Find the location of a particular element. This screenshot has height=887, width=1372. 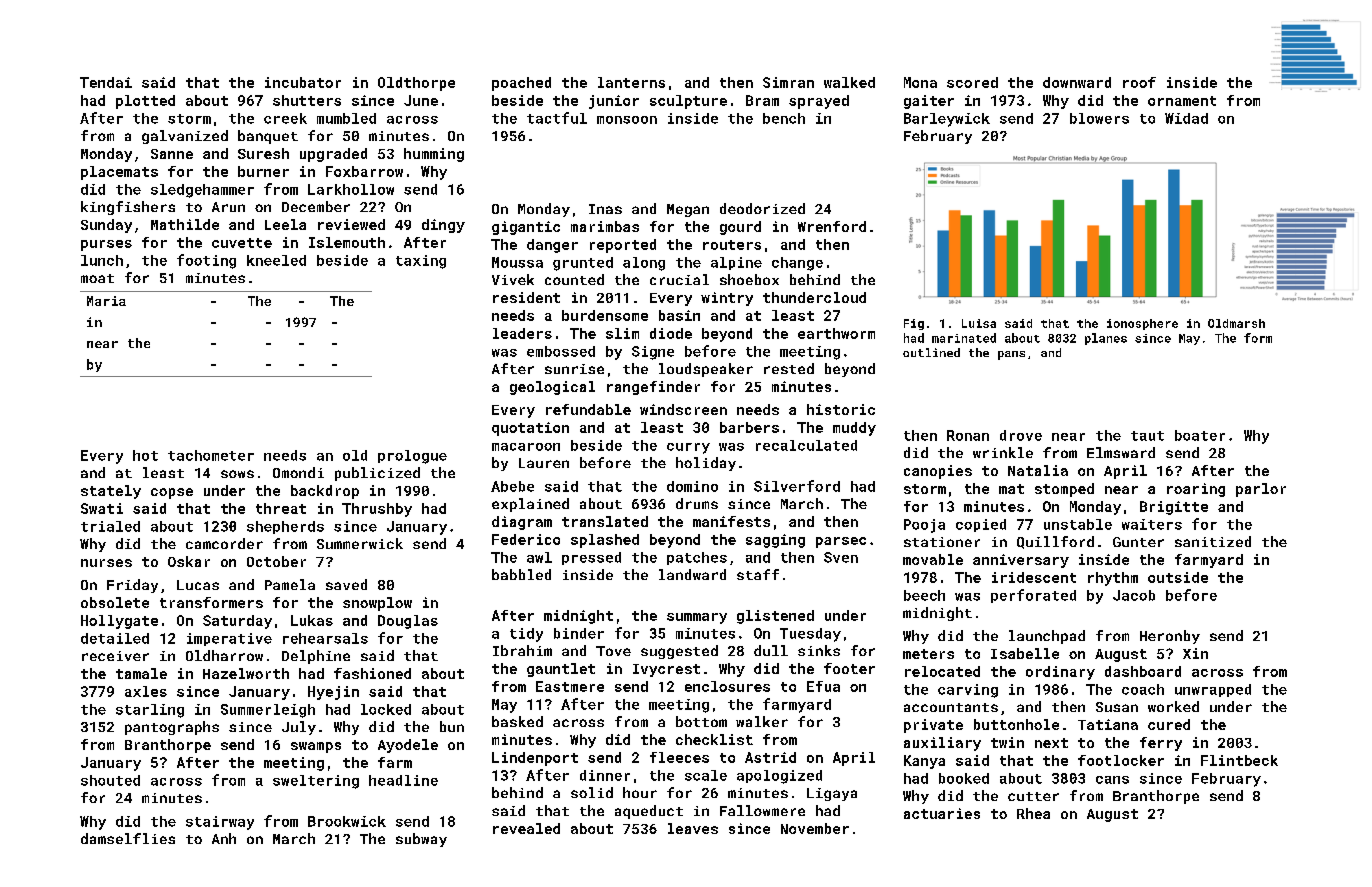

blowers is located at coordinates (1099, 118).
